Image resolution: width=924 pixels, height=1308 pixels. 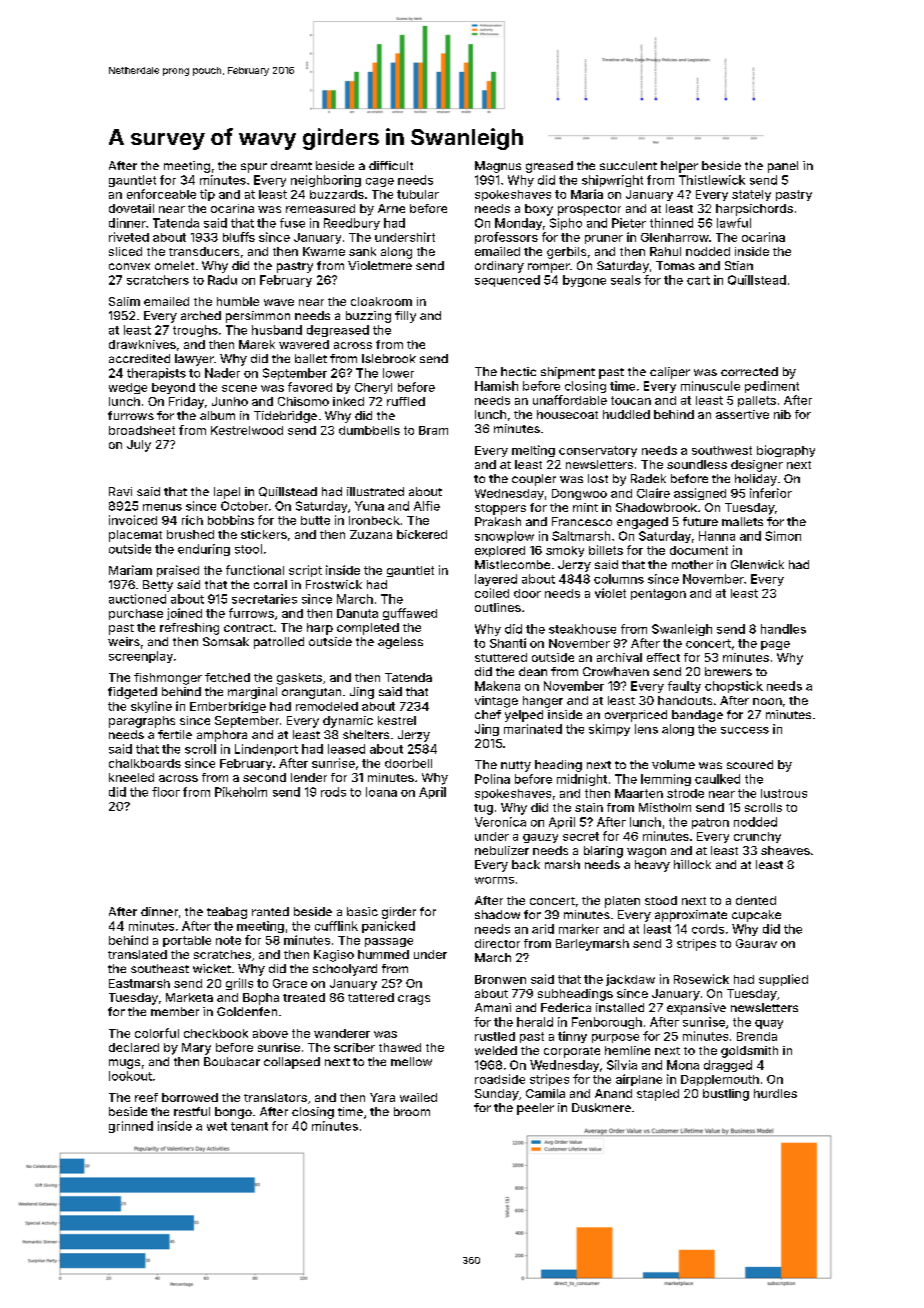 I want to click on grinned, so click(x=131, y=1127).
